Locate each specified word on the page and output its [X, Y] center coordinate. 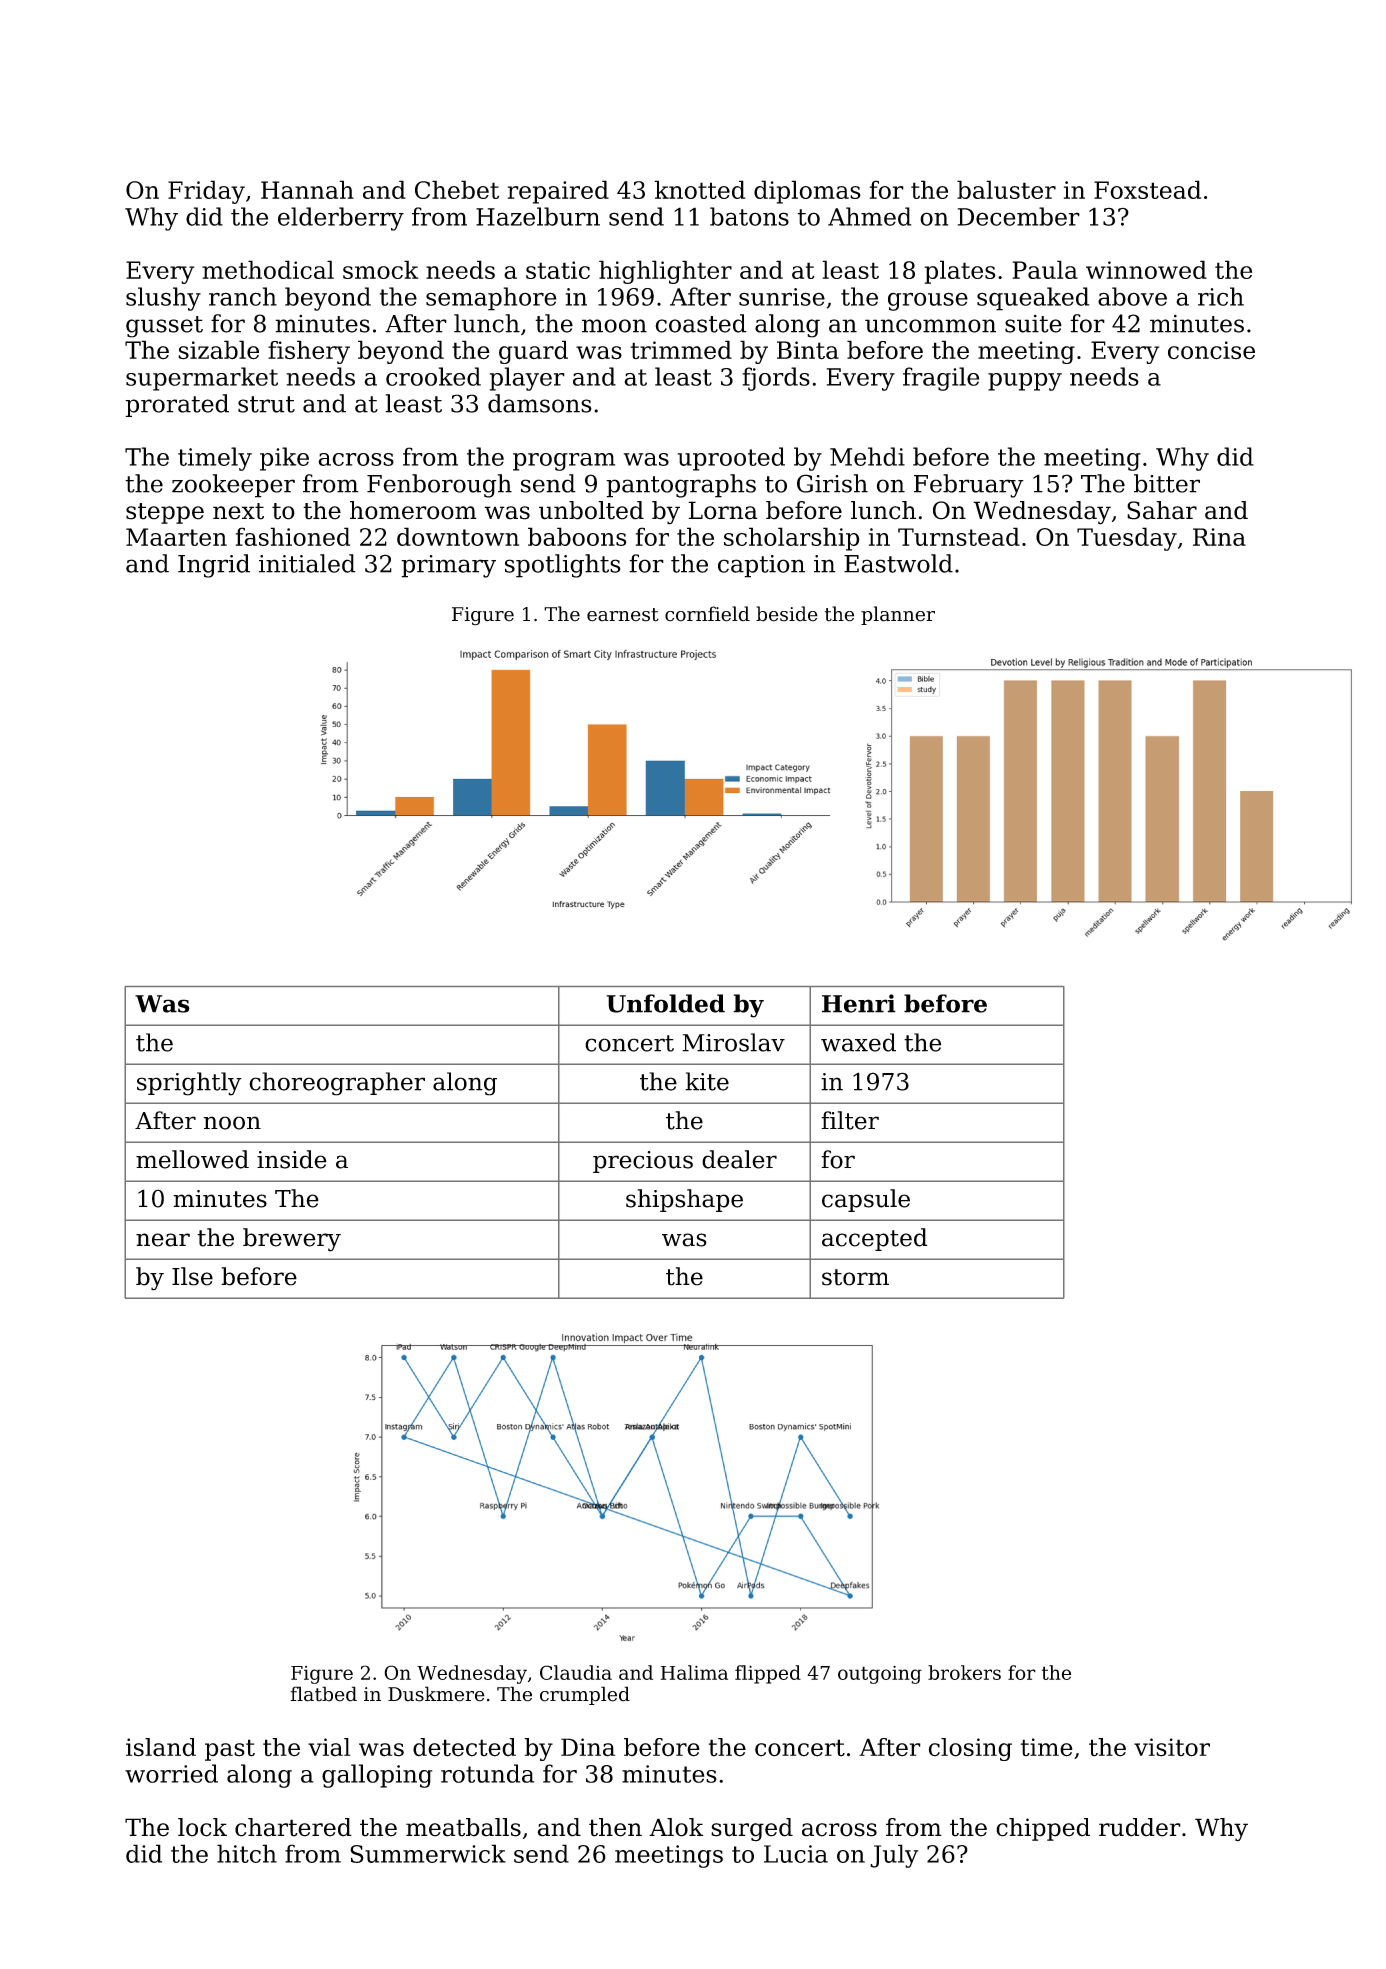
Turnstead [959, 536]
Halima [694, 1672]
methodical [268, 269]
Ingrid [214, 566]
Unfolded [666, 1003]
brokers [964, 1672]
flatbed [323, 1694]
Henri [859, 1003]
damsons [540, 403]
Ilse [192, 1276]
